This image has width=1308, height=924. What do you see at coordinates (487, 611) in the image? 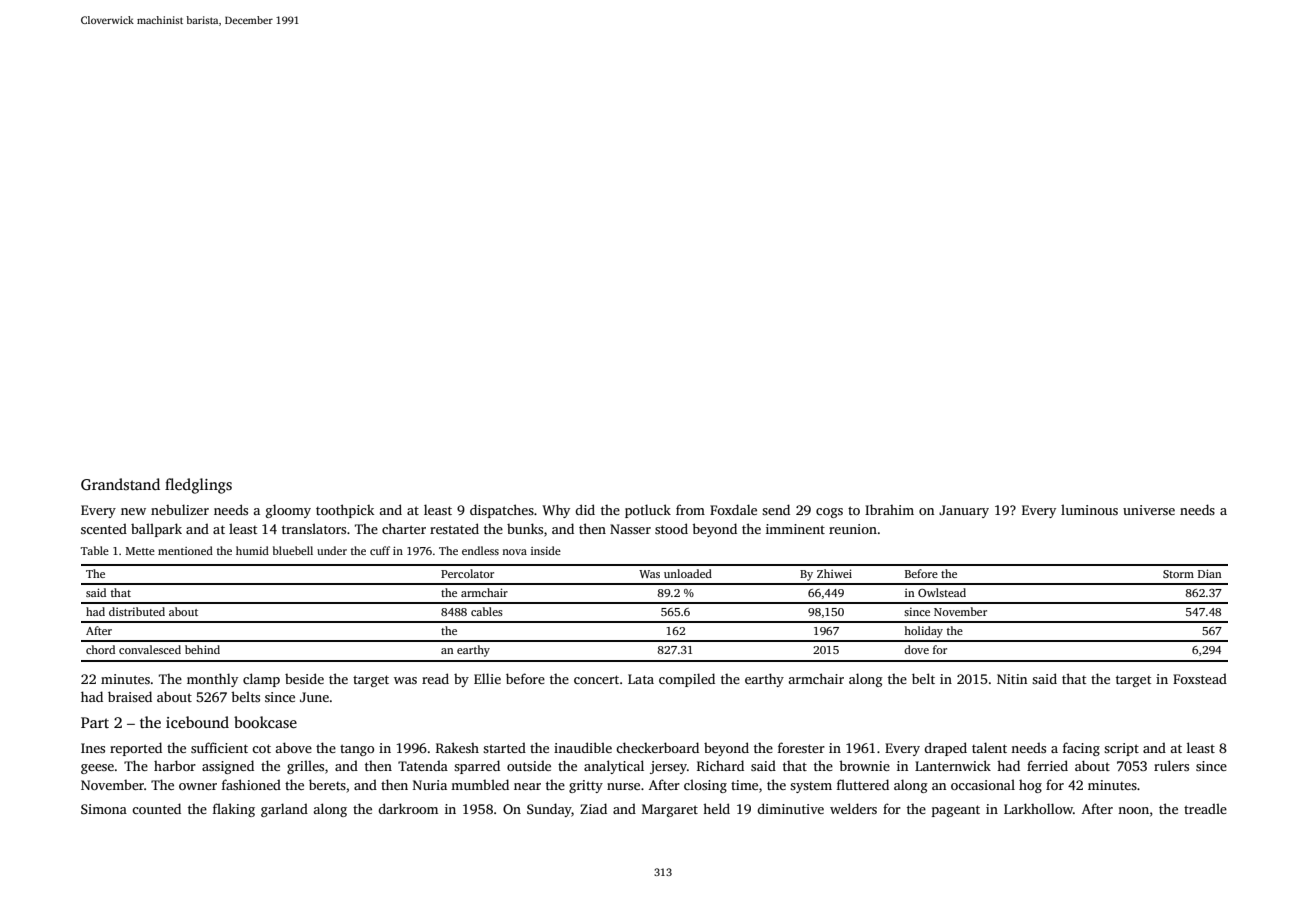
I see `cables` at bounding box center [487, 611].
